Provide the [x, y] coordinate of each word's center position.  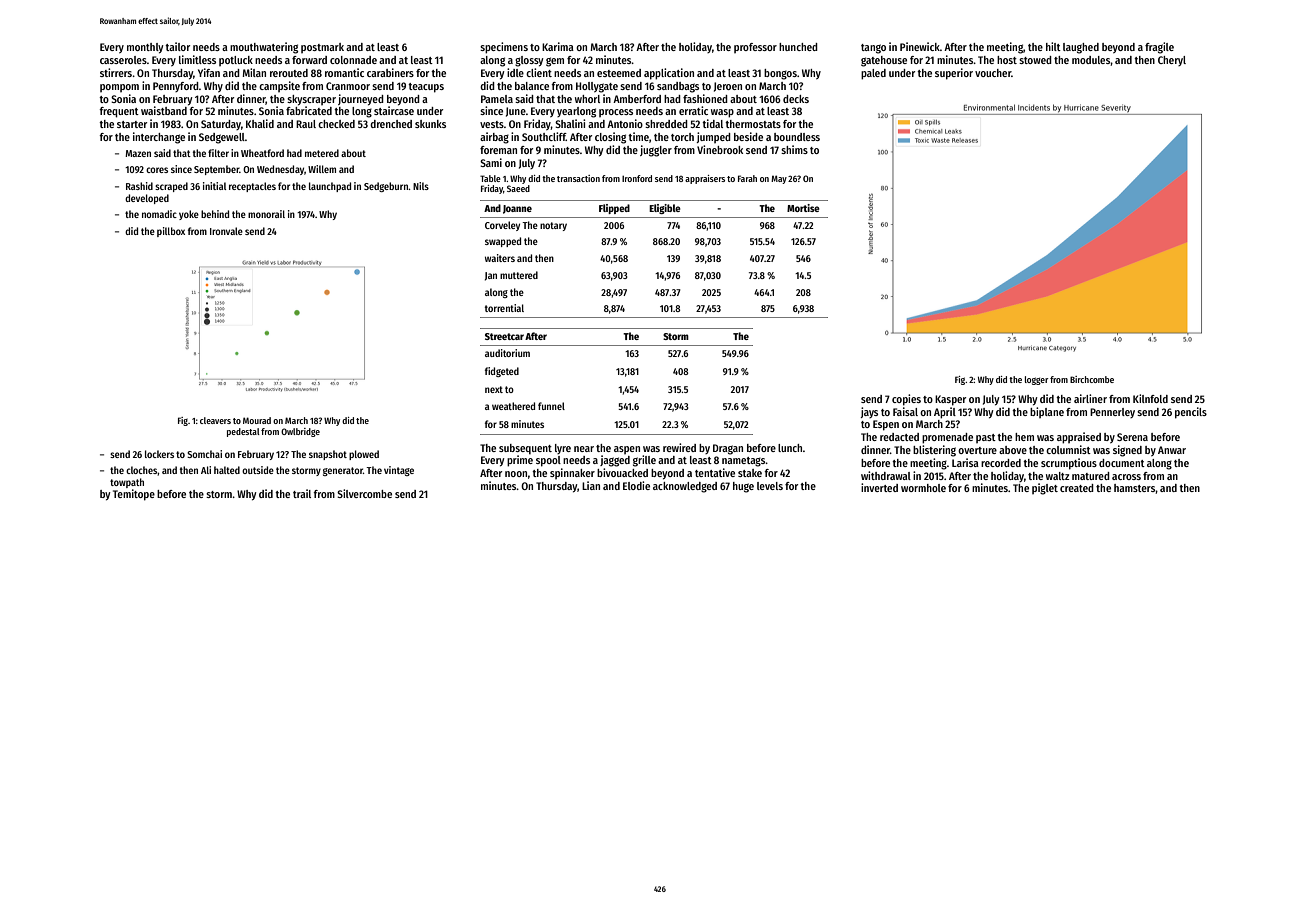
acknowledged [685, 487]
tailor [177, 46]
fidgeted [502, 372]
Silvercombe [364, 493]
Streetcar [504, 336]
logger [1037, 380]
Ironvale [226, 231]
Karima [558, 46]
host [1007, 60]
